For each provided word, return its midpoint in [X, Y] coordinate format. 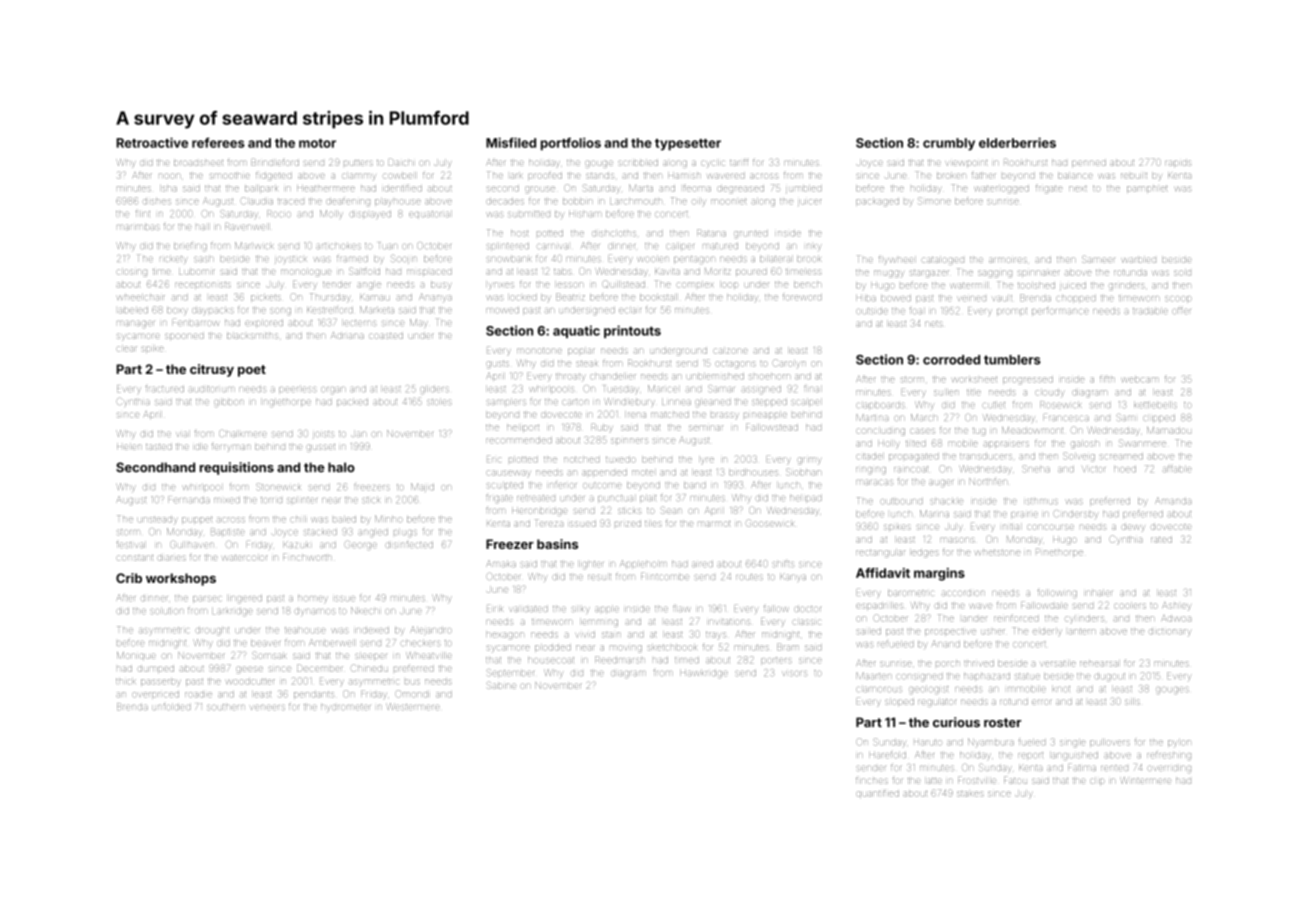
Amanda [1173, 500]
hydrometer [346, 707]
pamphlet [1147, 189]
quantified [877, 794]
